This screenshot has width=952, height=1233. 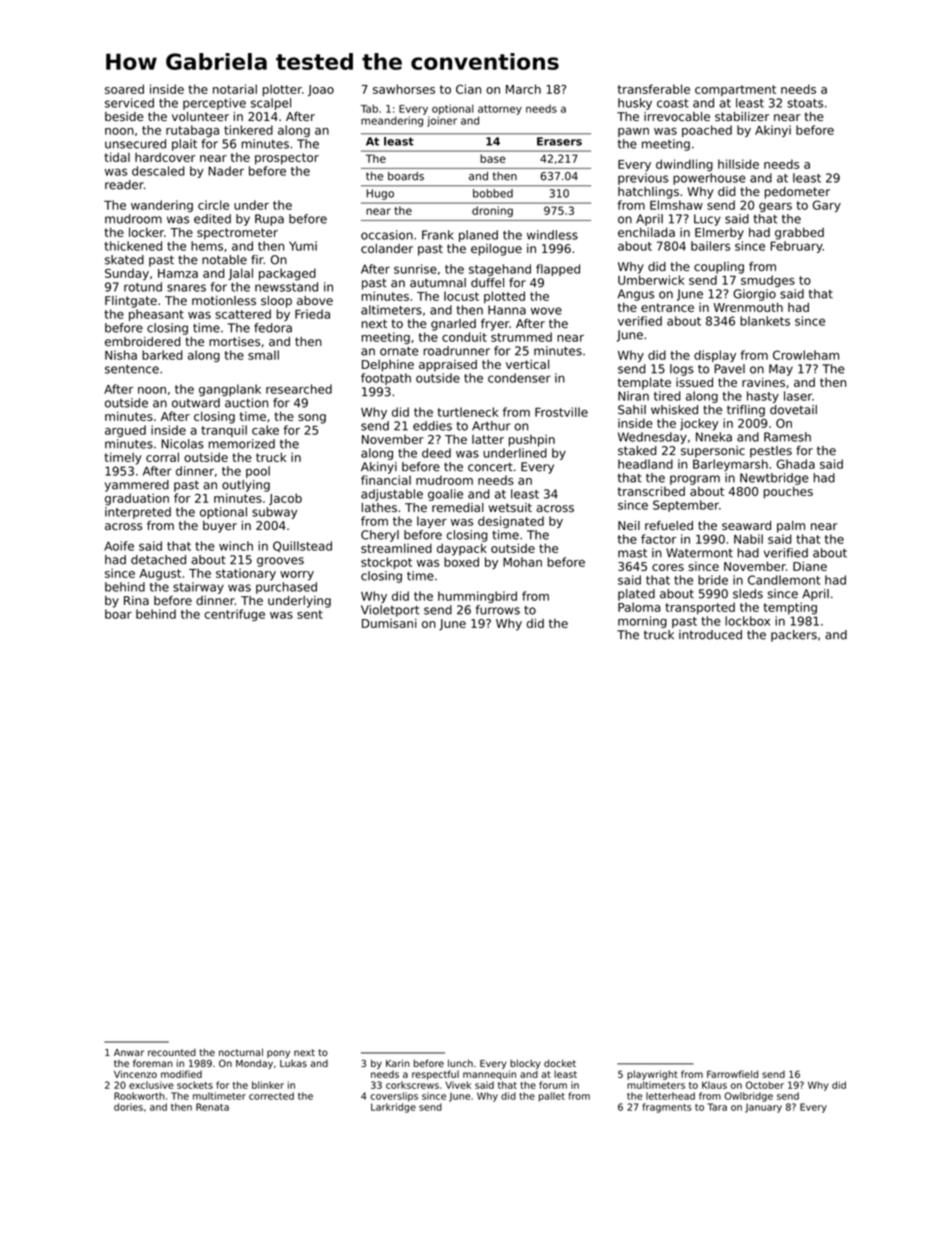 What do you see at coordinates (498, 610) in the screenshot?
I see `furrows` at bounding box center [498, 610].
